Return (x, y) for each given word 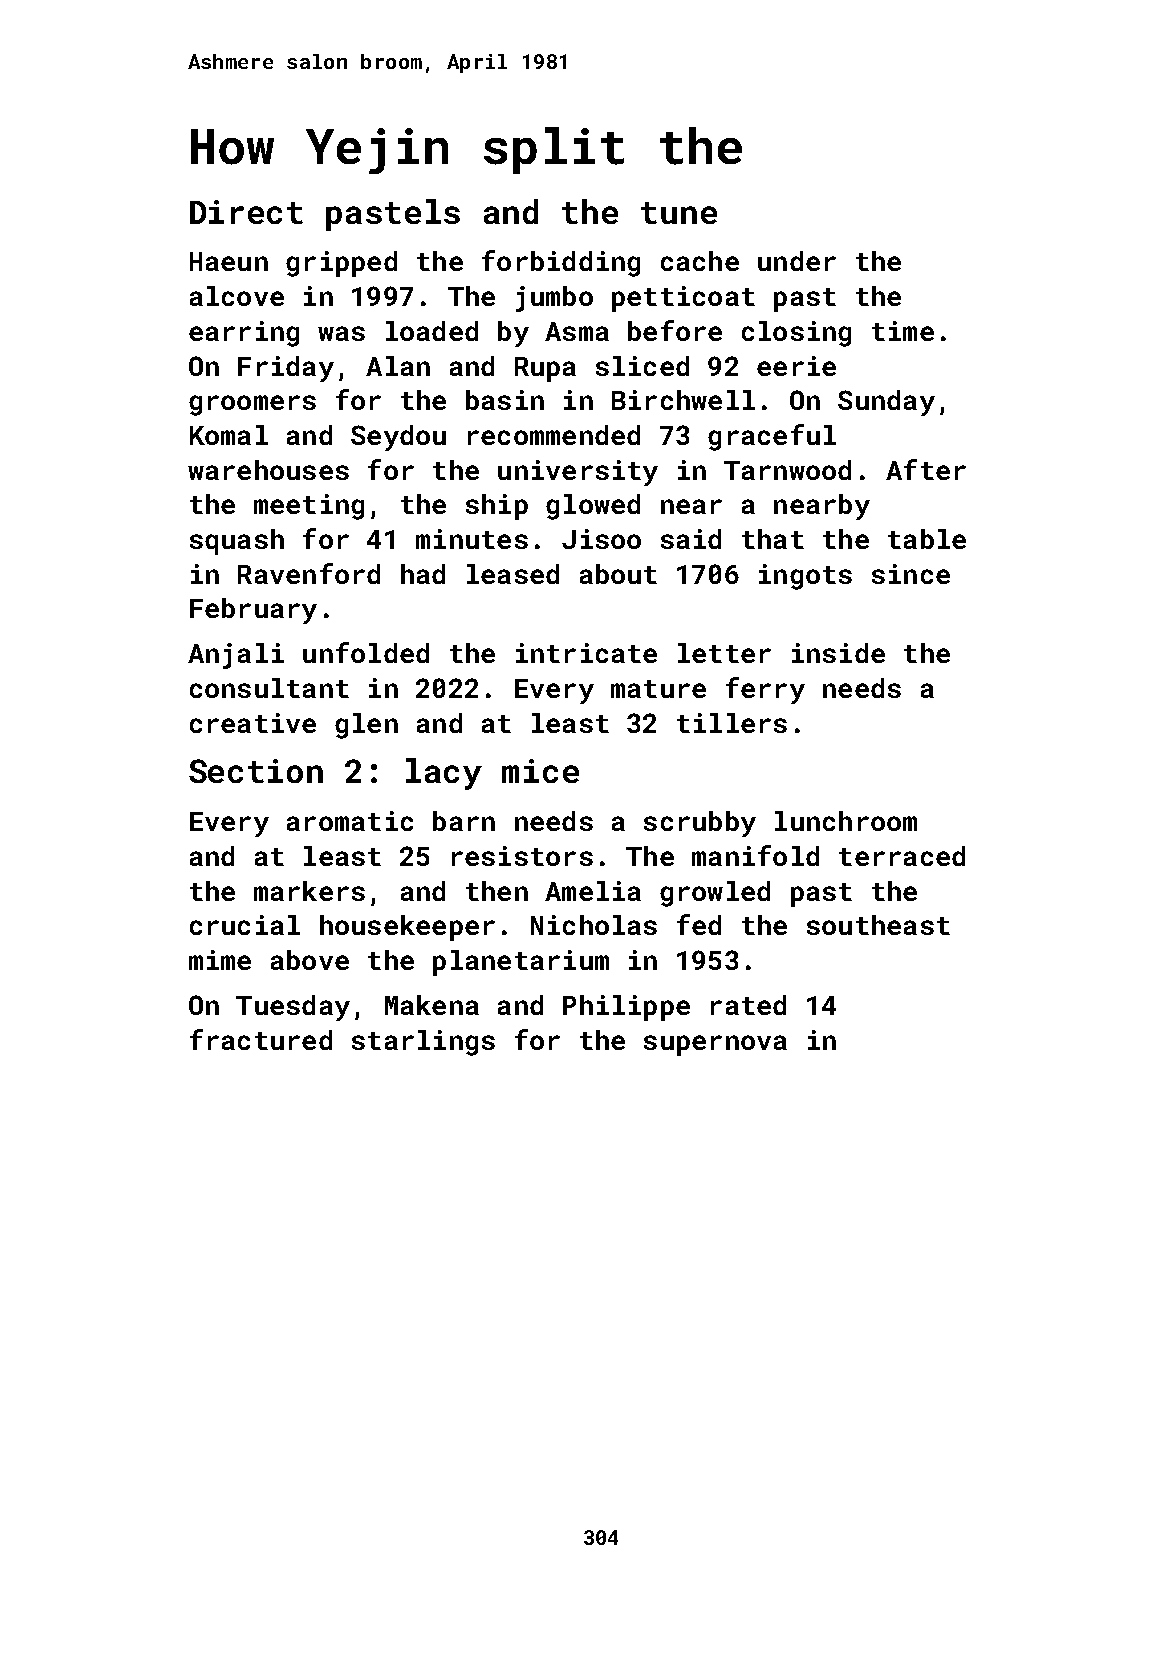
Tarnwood (787, 470)
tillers (732, 723)
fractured (261, 1039)
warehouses (268, 470)
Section (256, 771)
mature (658, 689)
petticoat (683, 299)
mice (540, 771)
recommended (554, 435)
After (926, 469)
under (797, 261)
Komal (229, 435)
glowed (593, 507)
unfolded (366, 652)
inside (838, 653)
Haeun (229, 261)
